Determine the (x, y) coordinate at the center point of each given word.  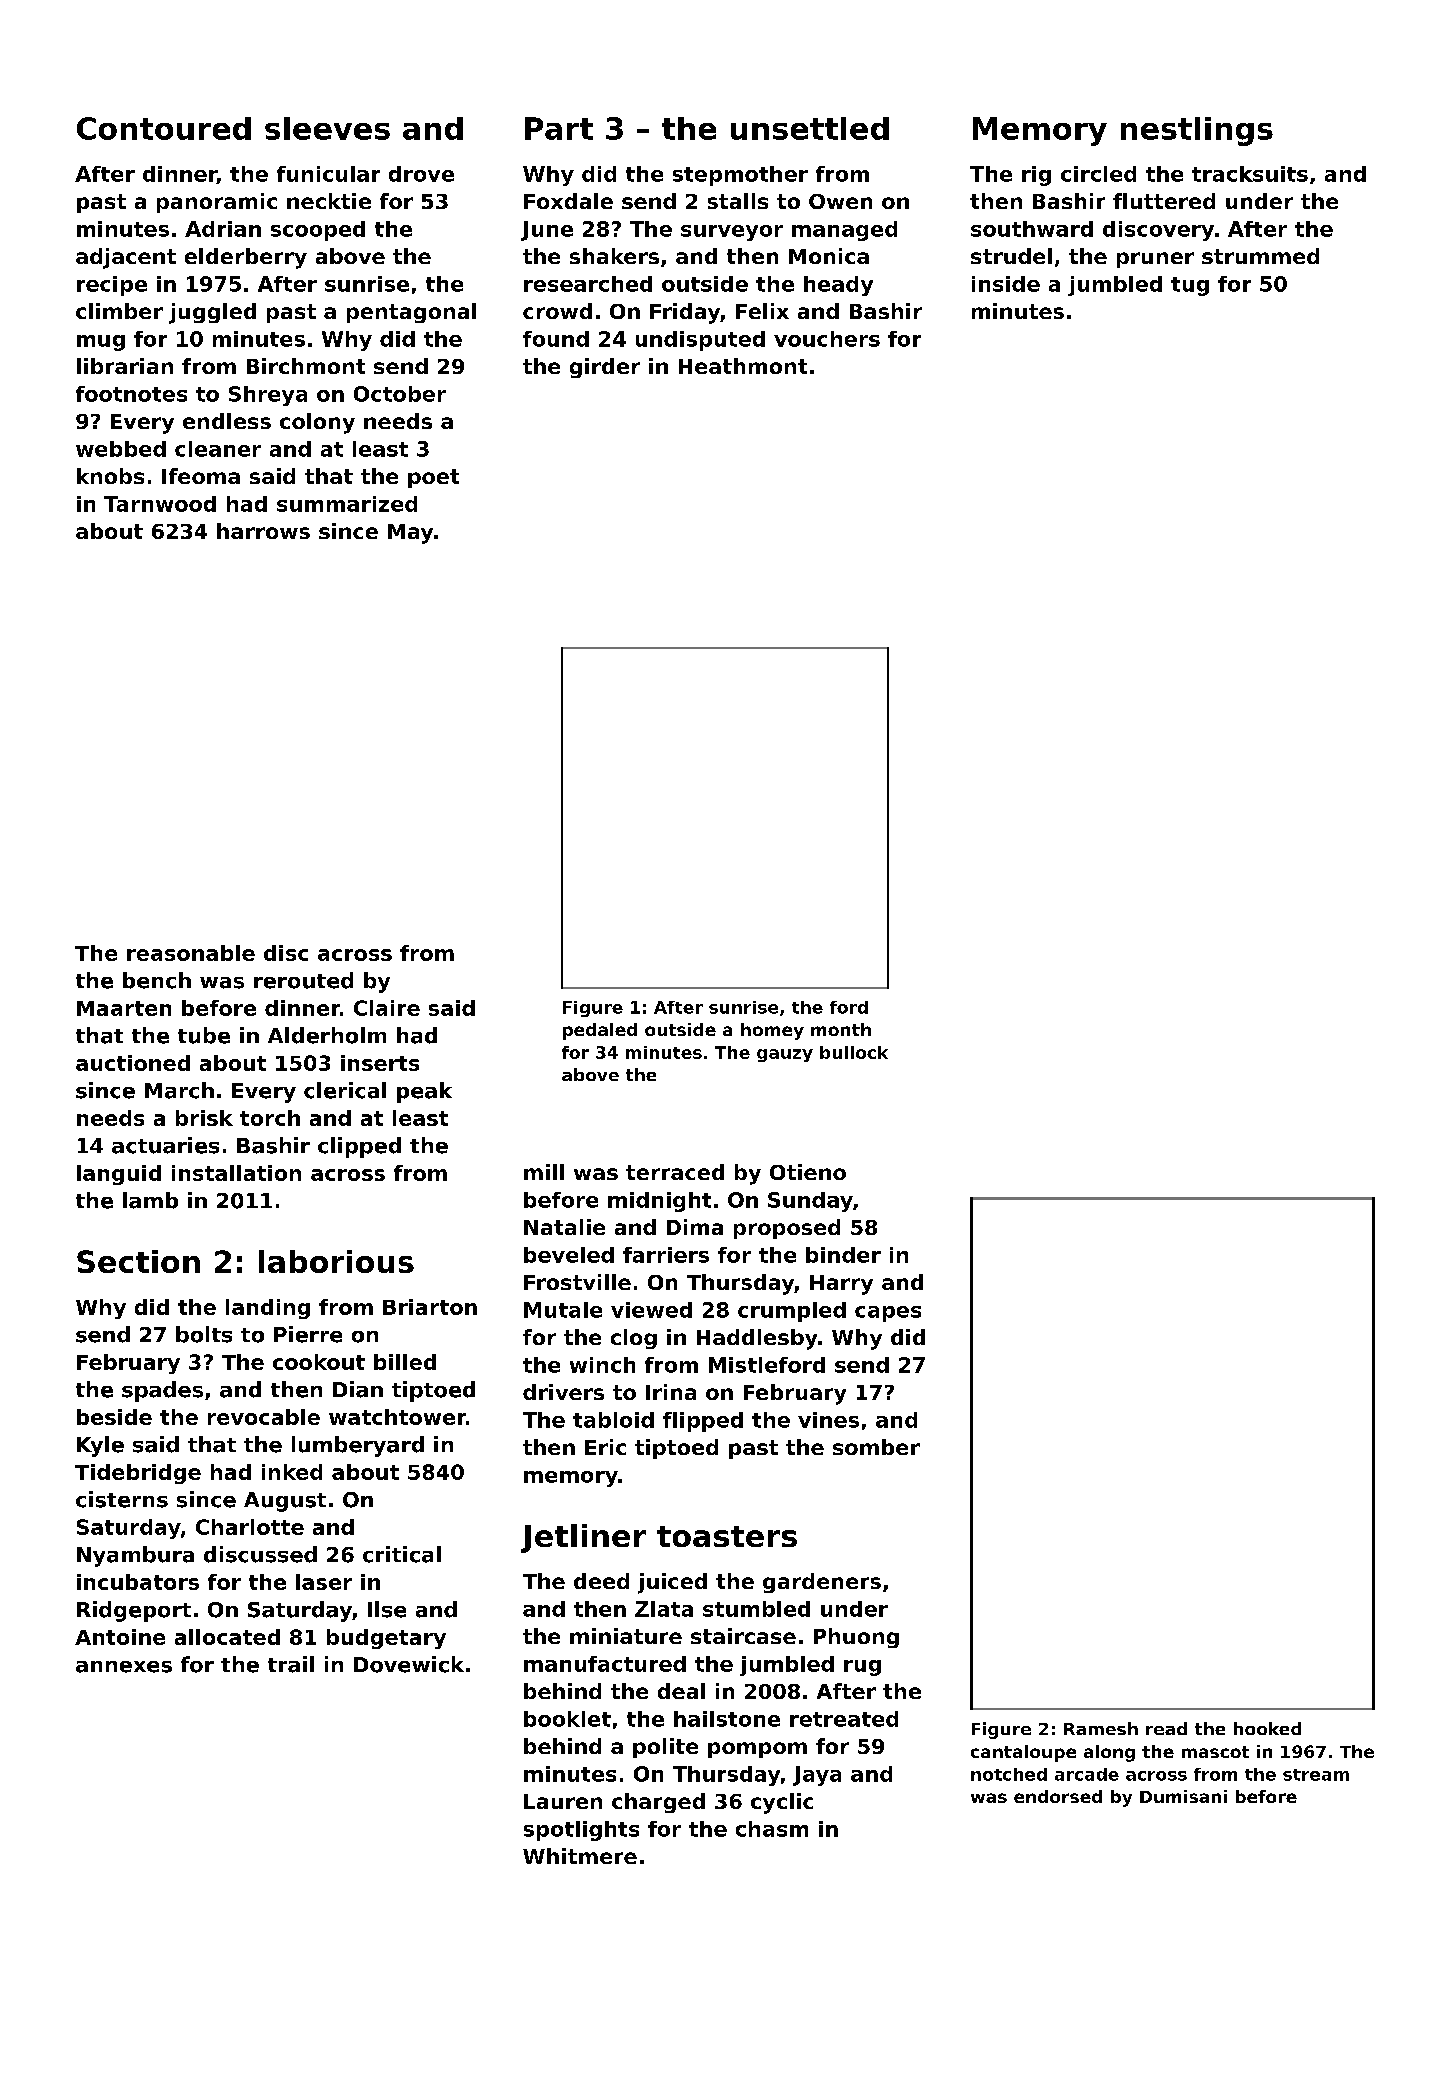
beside (114, 1417)
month (841, 1029)
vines (828, 1420)
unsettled (810, 128)
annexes (124, 1667)
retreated (844, 1719)
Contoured (164, 128)
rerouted (303, 980)
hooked (1267, 1728)
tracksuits (1250, 174)
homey (772, 1031)
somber (876, 1447)
